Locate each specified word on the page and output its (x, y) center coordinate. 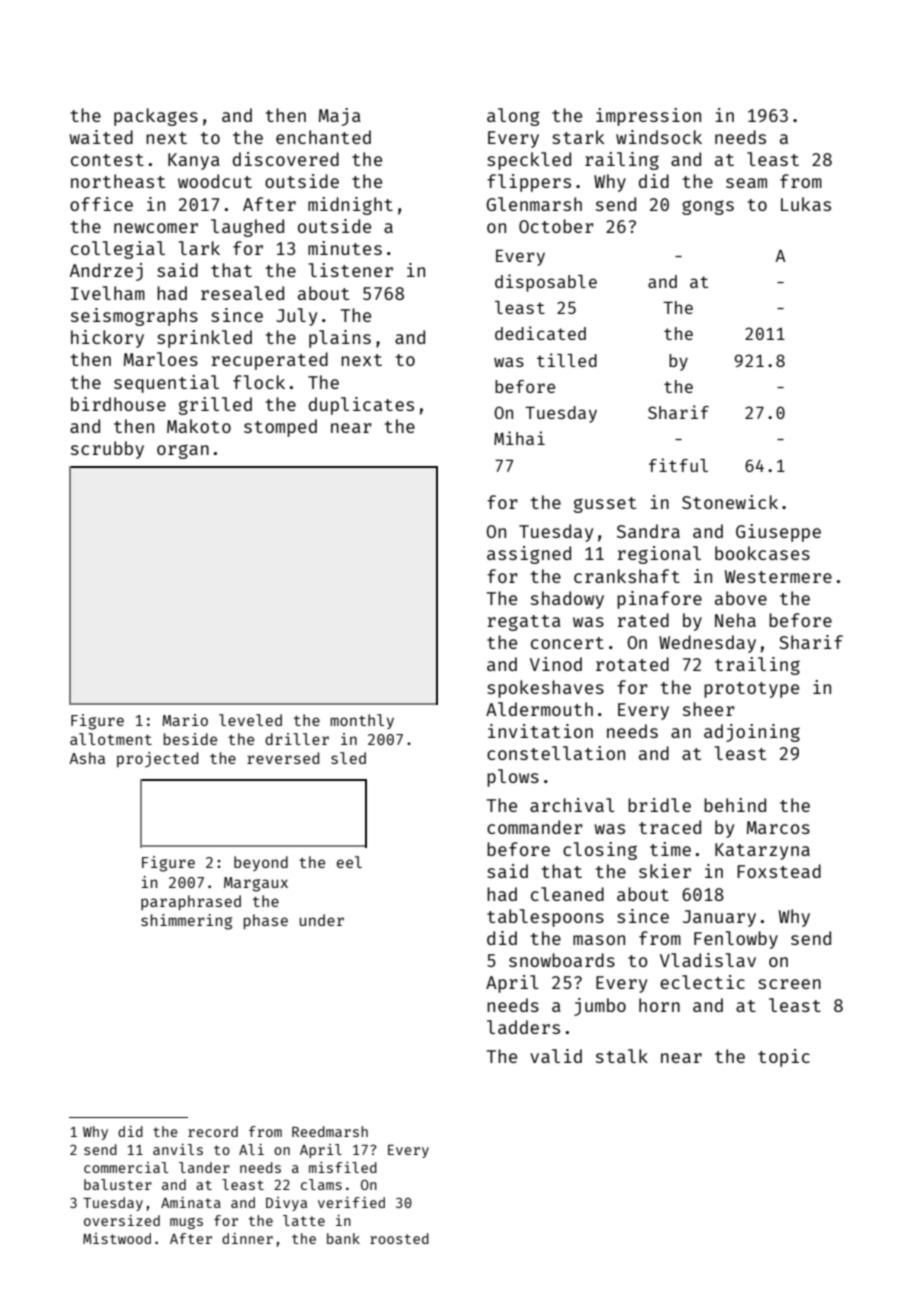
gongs (708, 207)
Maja (340, 117)
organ (183, 451)
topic (784, 1058)
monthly (362, 721)
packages (156, 117)
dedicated (540, 333)
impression (648, 117)
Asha (87, 758)
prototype (751, 690)
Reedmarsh (330, 1131)
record (213, 1131)
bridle (659, 805)
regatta (524, 623)
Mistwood (117, 1238)
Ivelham (108, 293)
